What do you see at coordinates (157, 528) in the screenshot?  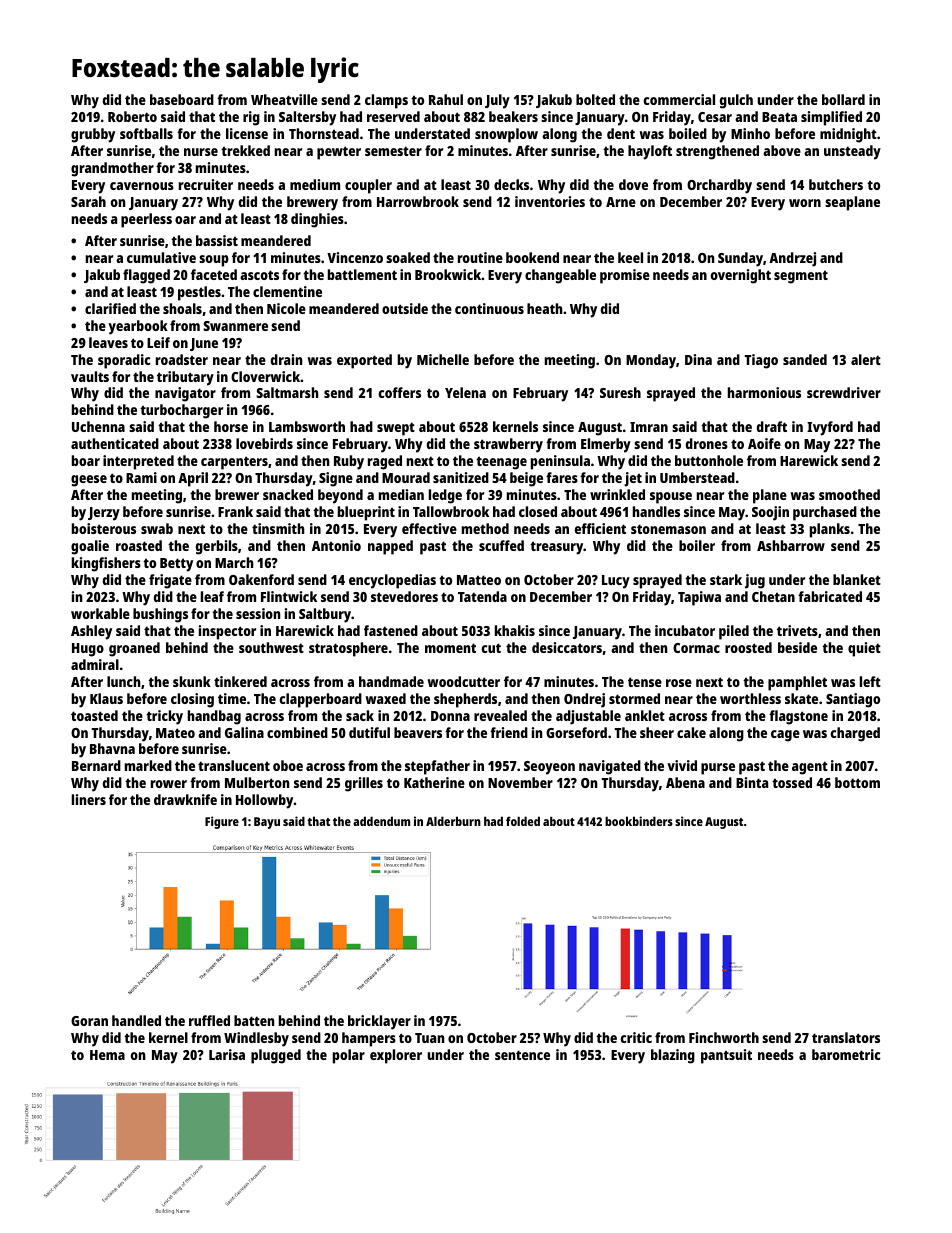 I see `swab` at bounding box center [157, 528].
